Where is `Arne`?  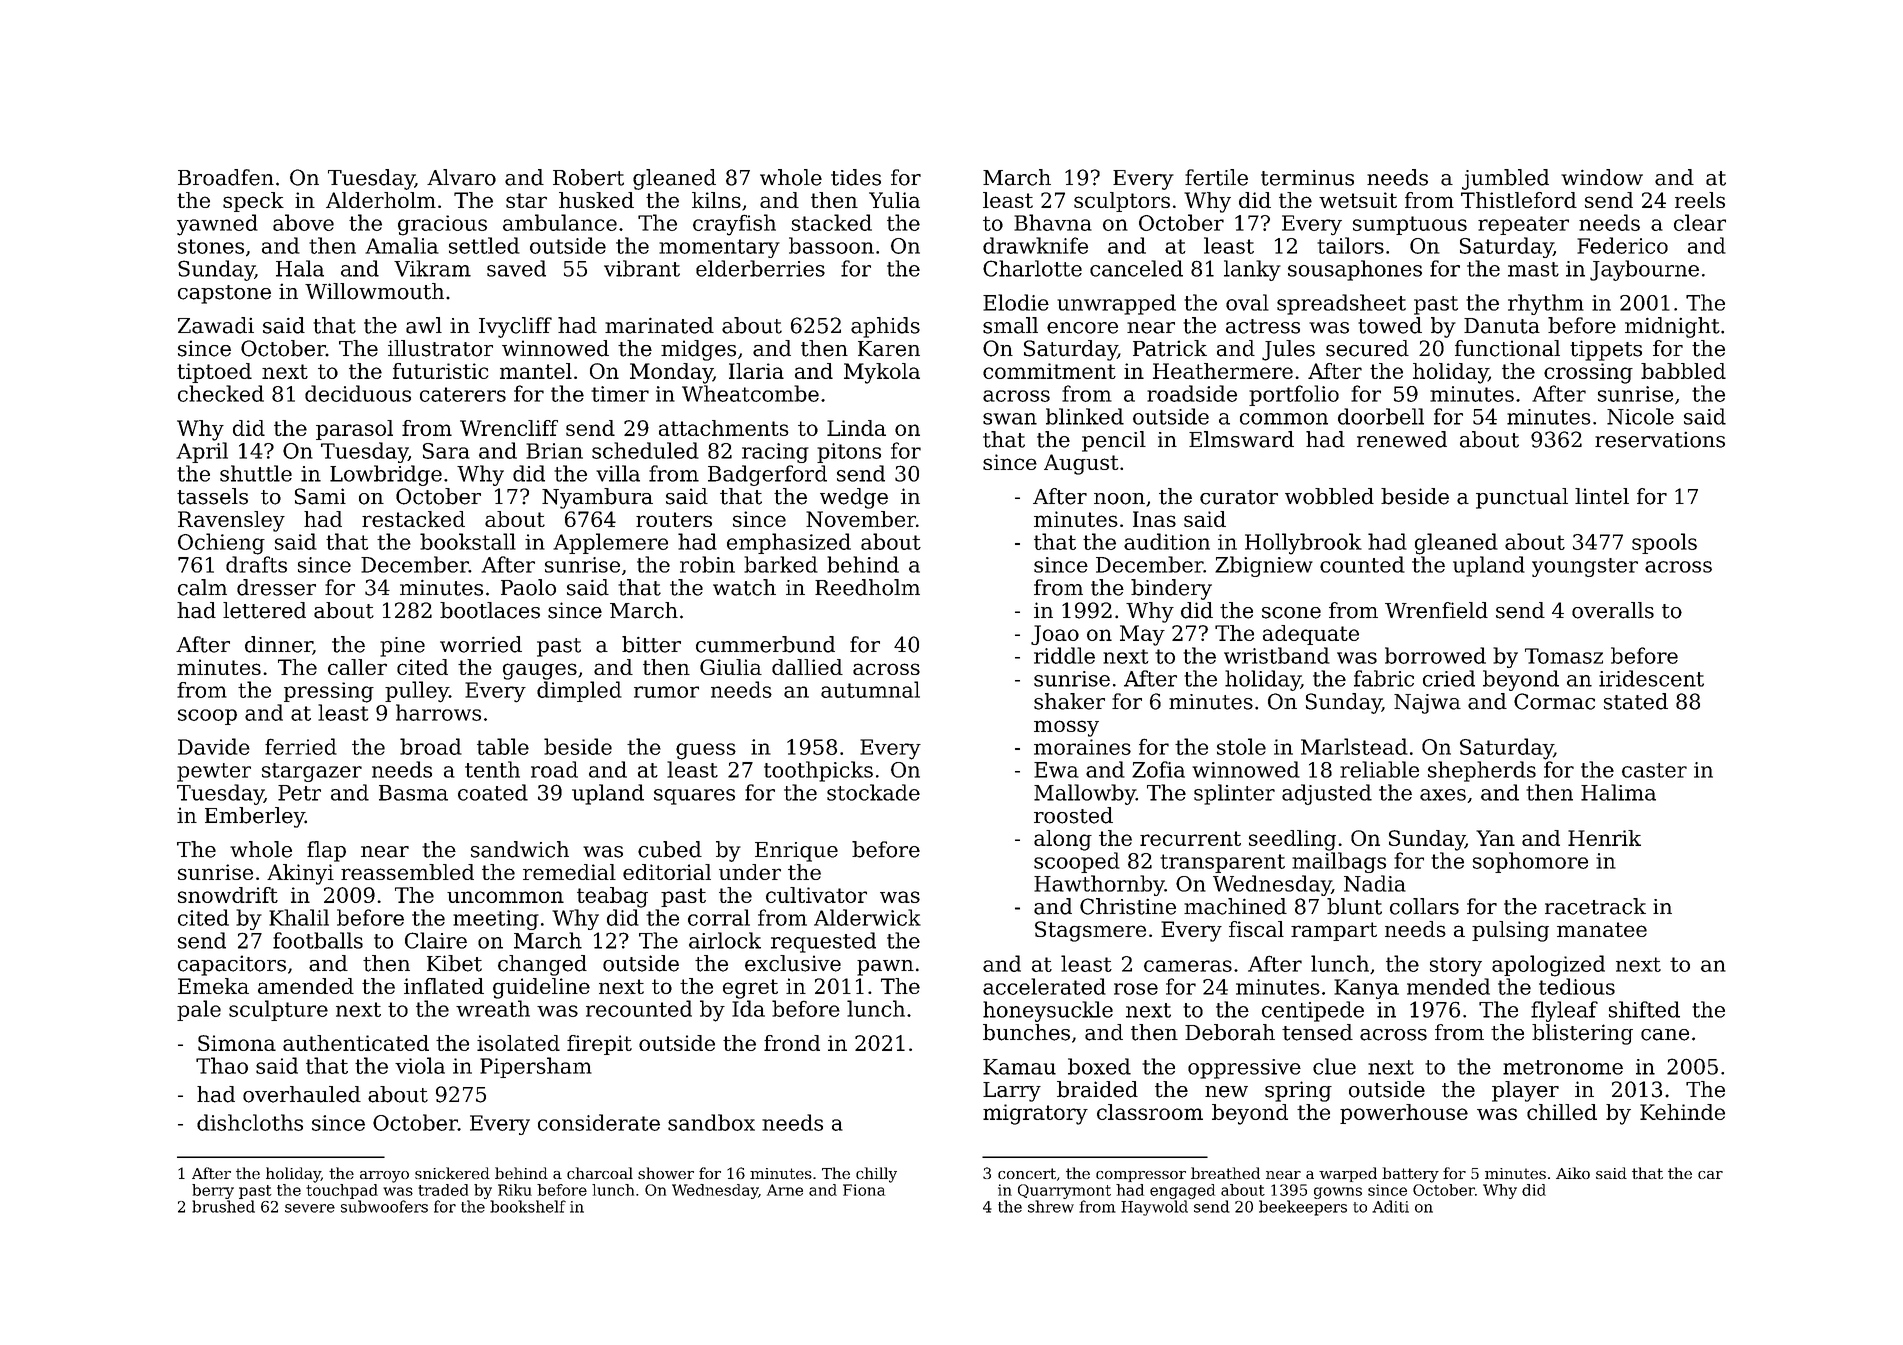 Arne is located at coordinates (785, 1190).
